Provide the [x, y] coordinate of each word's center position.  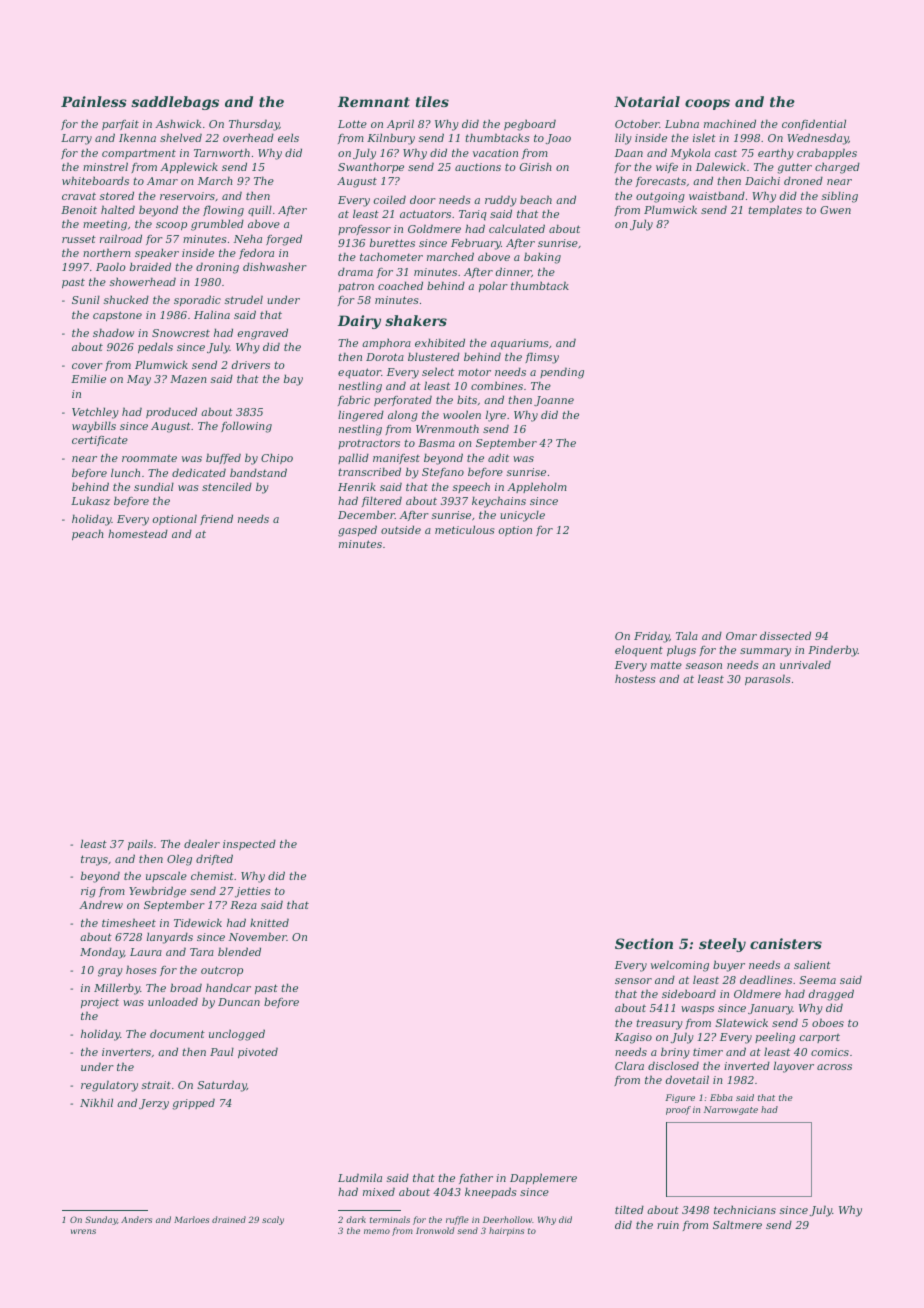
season [704, 666]
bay [293, 380]
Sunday [101, 1220]
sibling [840, 197]
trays [94, 860]
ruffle [457, 1220]
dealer [202, 843]
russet [79, 239]
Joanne [554, 401]
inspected [249, 844]
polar [493, 286]
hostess [635, 678]
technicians [745, 1209]
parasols [768, 679]
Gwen [835, 210]
